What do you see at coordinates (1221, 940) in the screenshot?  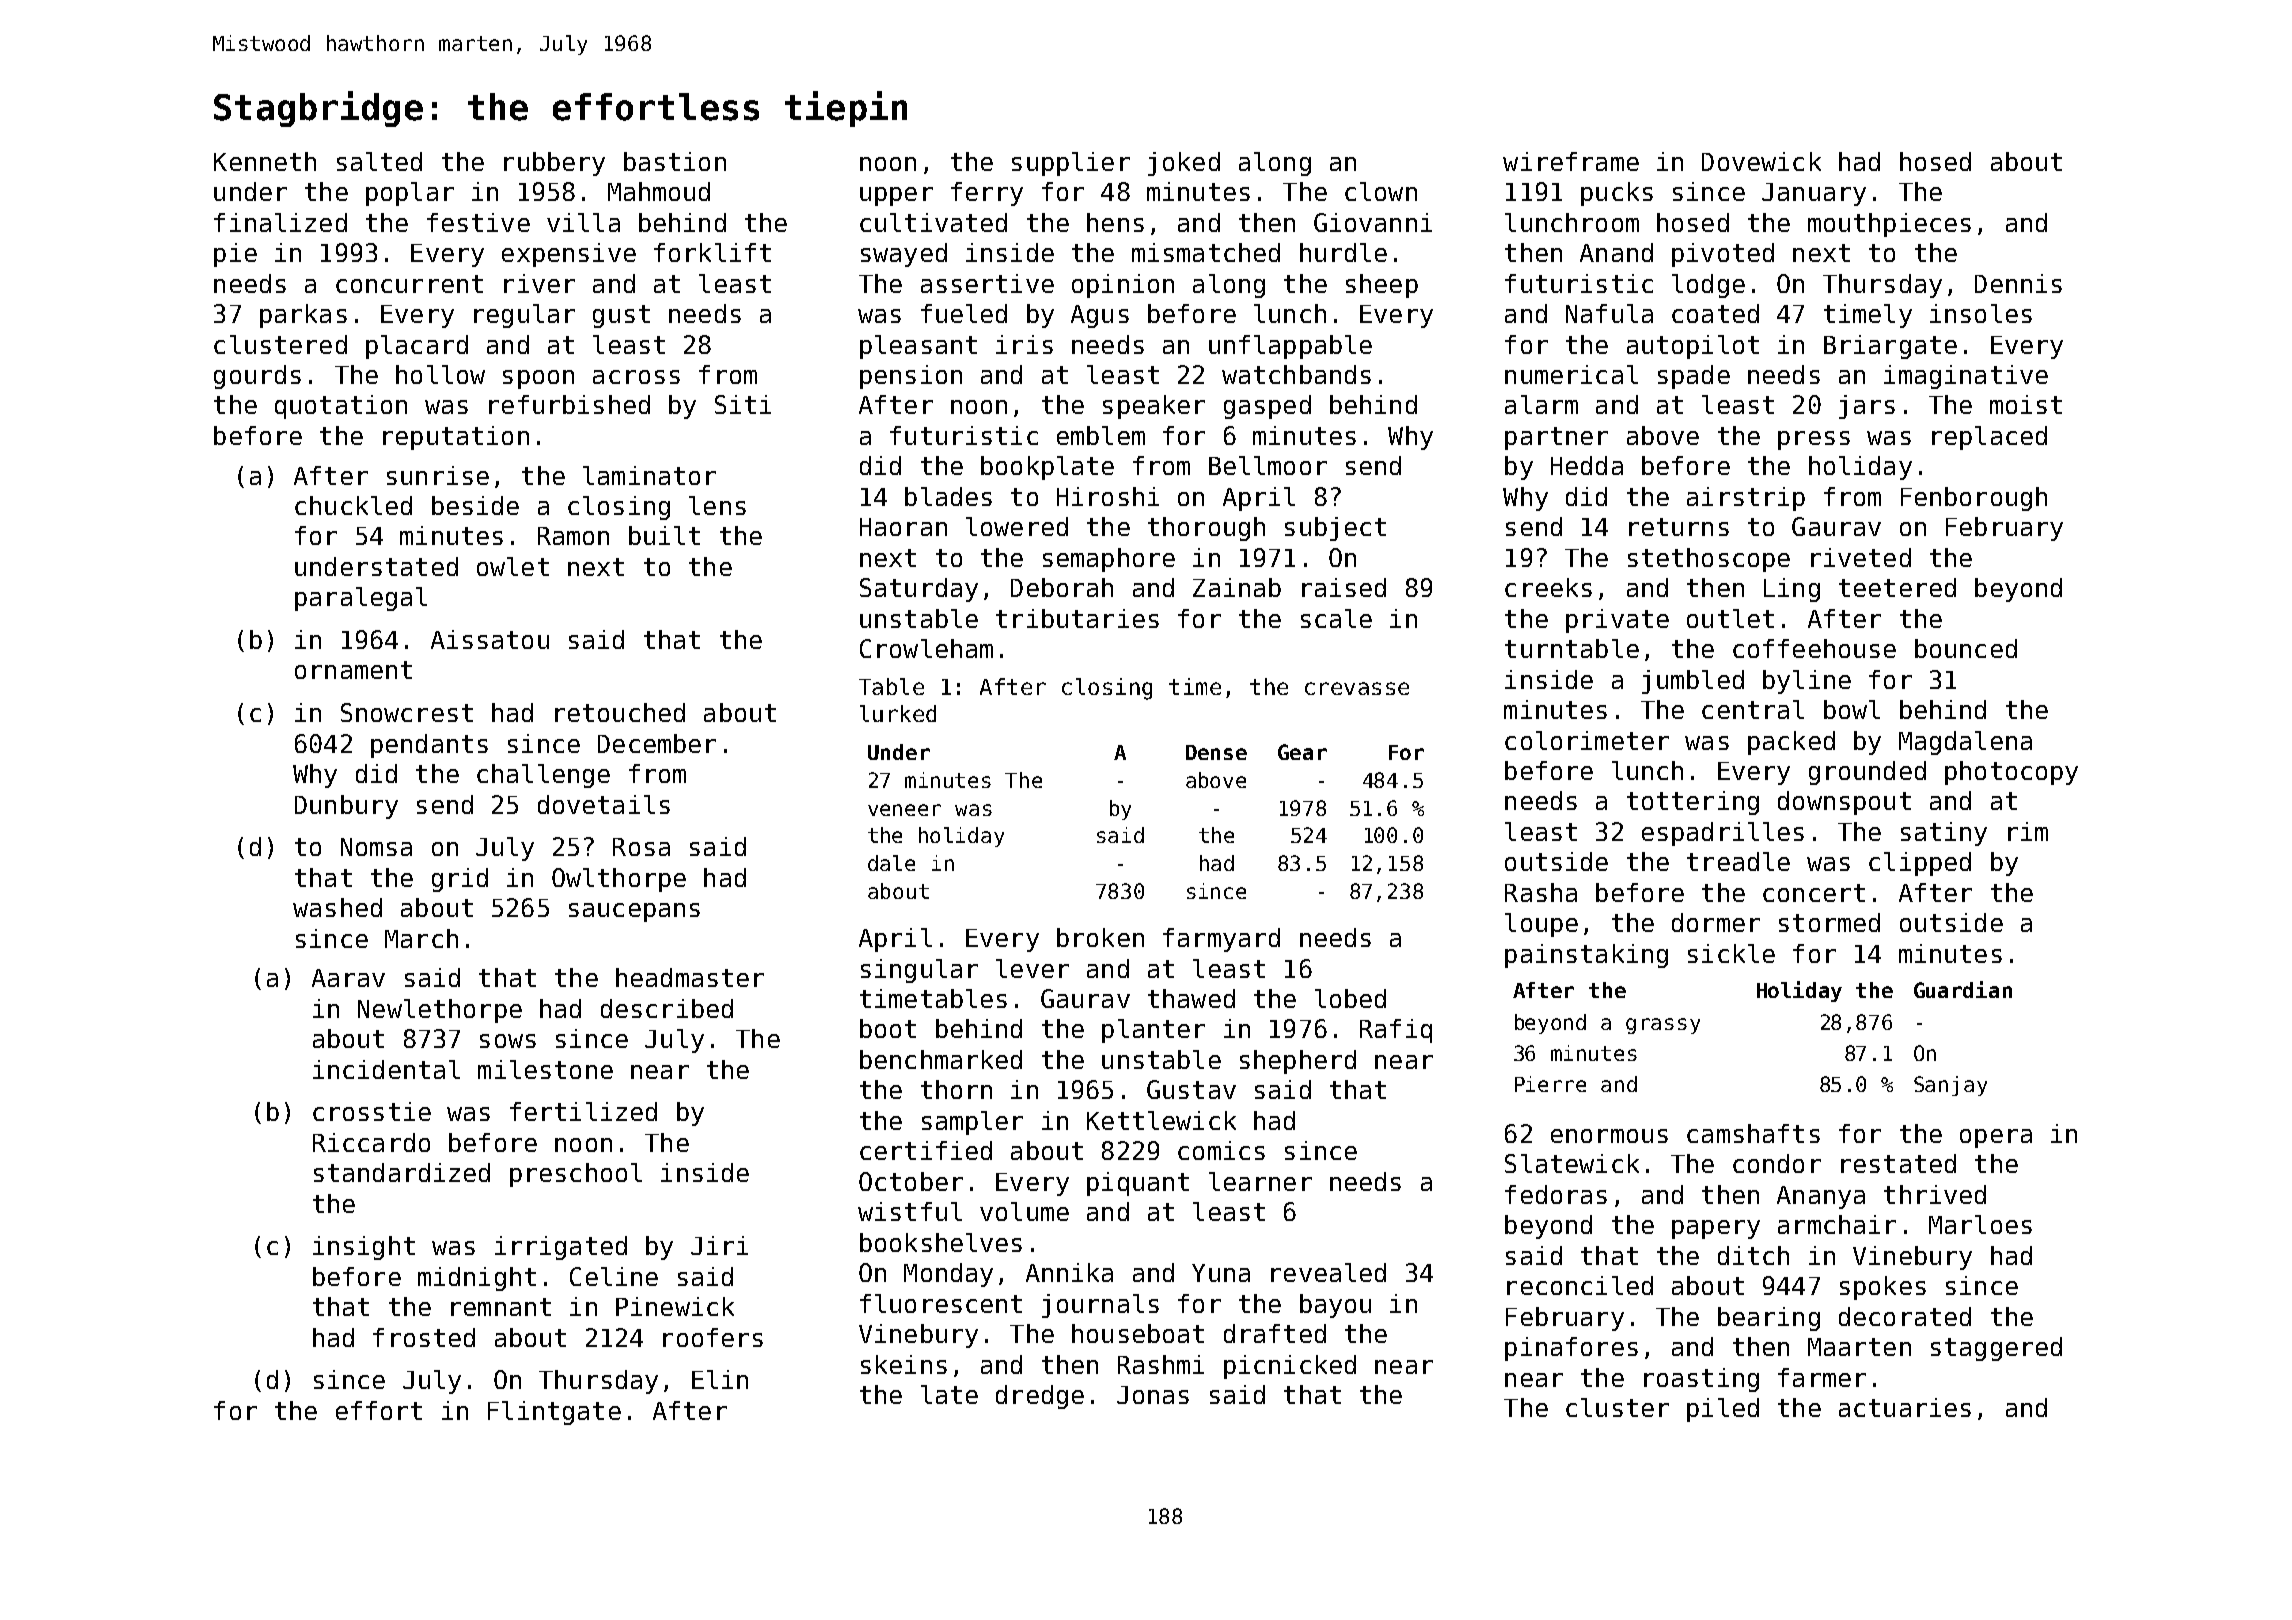 I see `farmyard` at bounding box center [1221, 940].
